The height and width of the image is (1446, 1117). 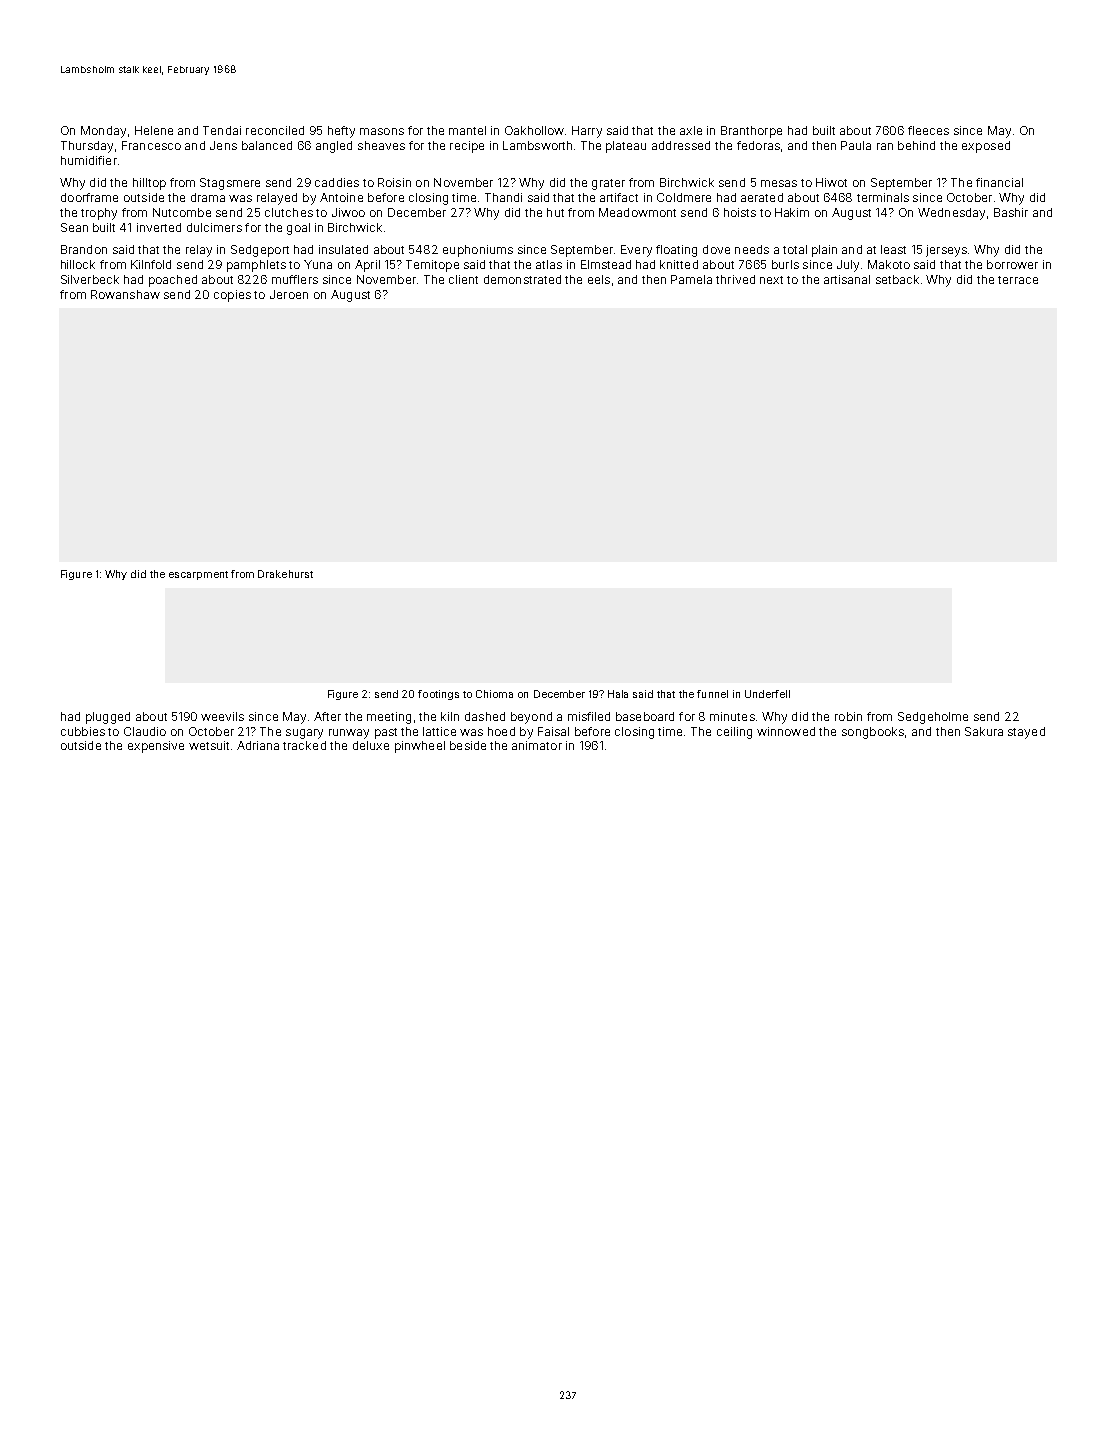 What do you see at coordinates (275, 130) in the image?
I see `reconciled` at bounding box center [275, 130].
